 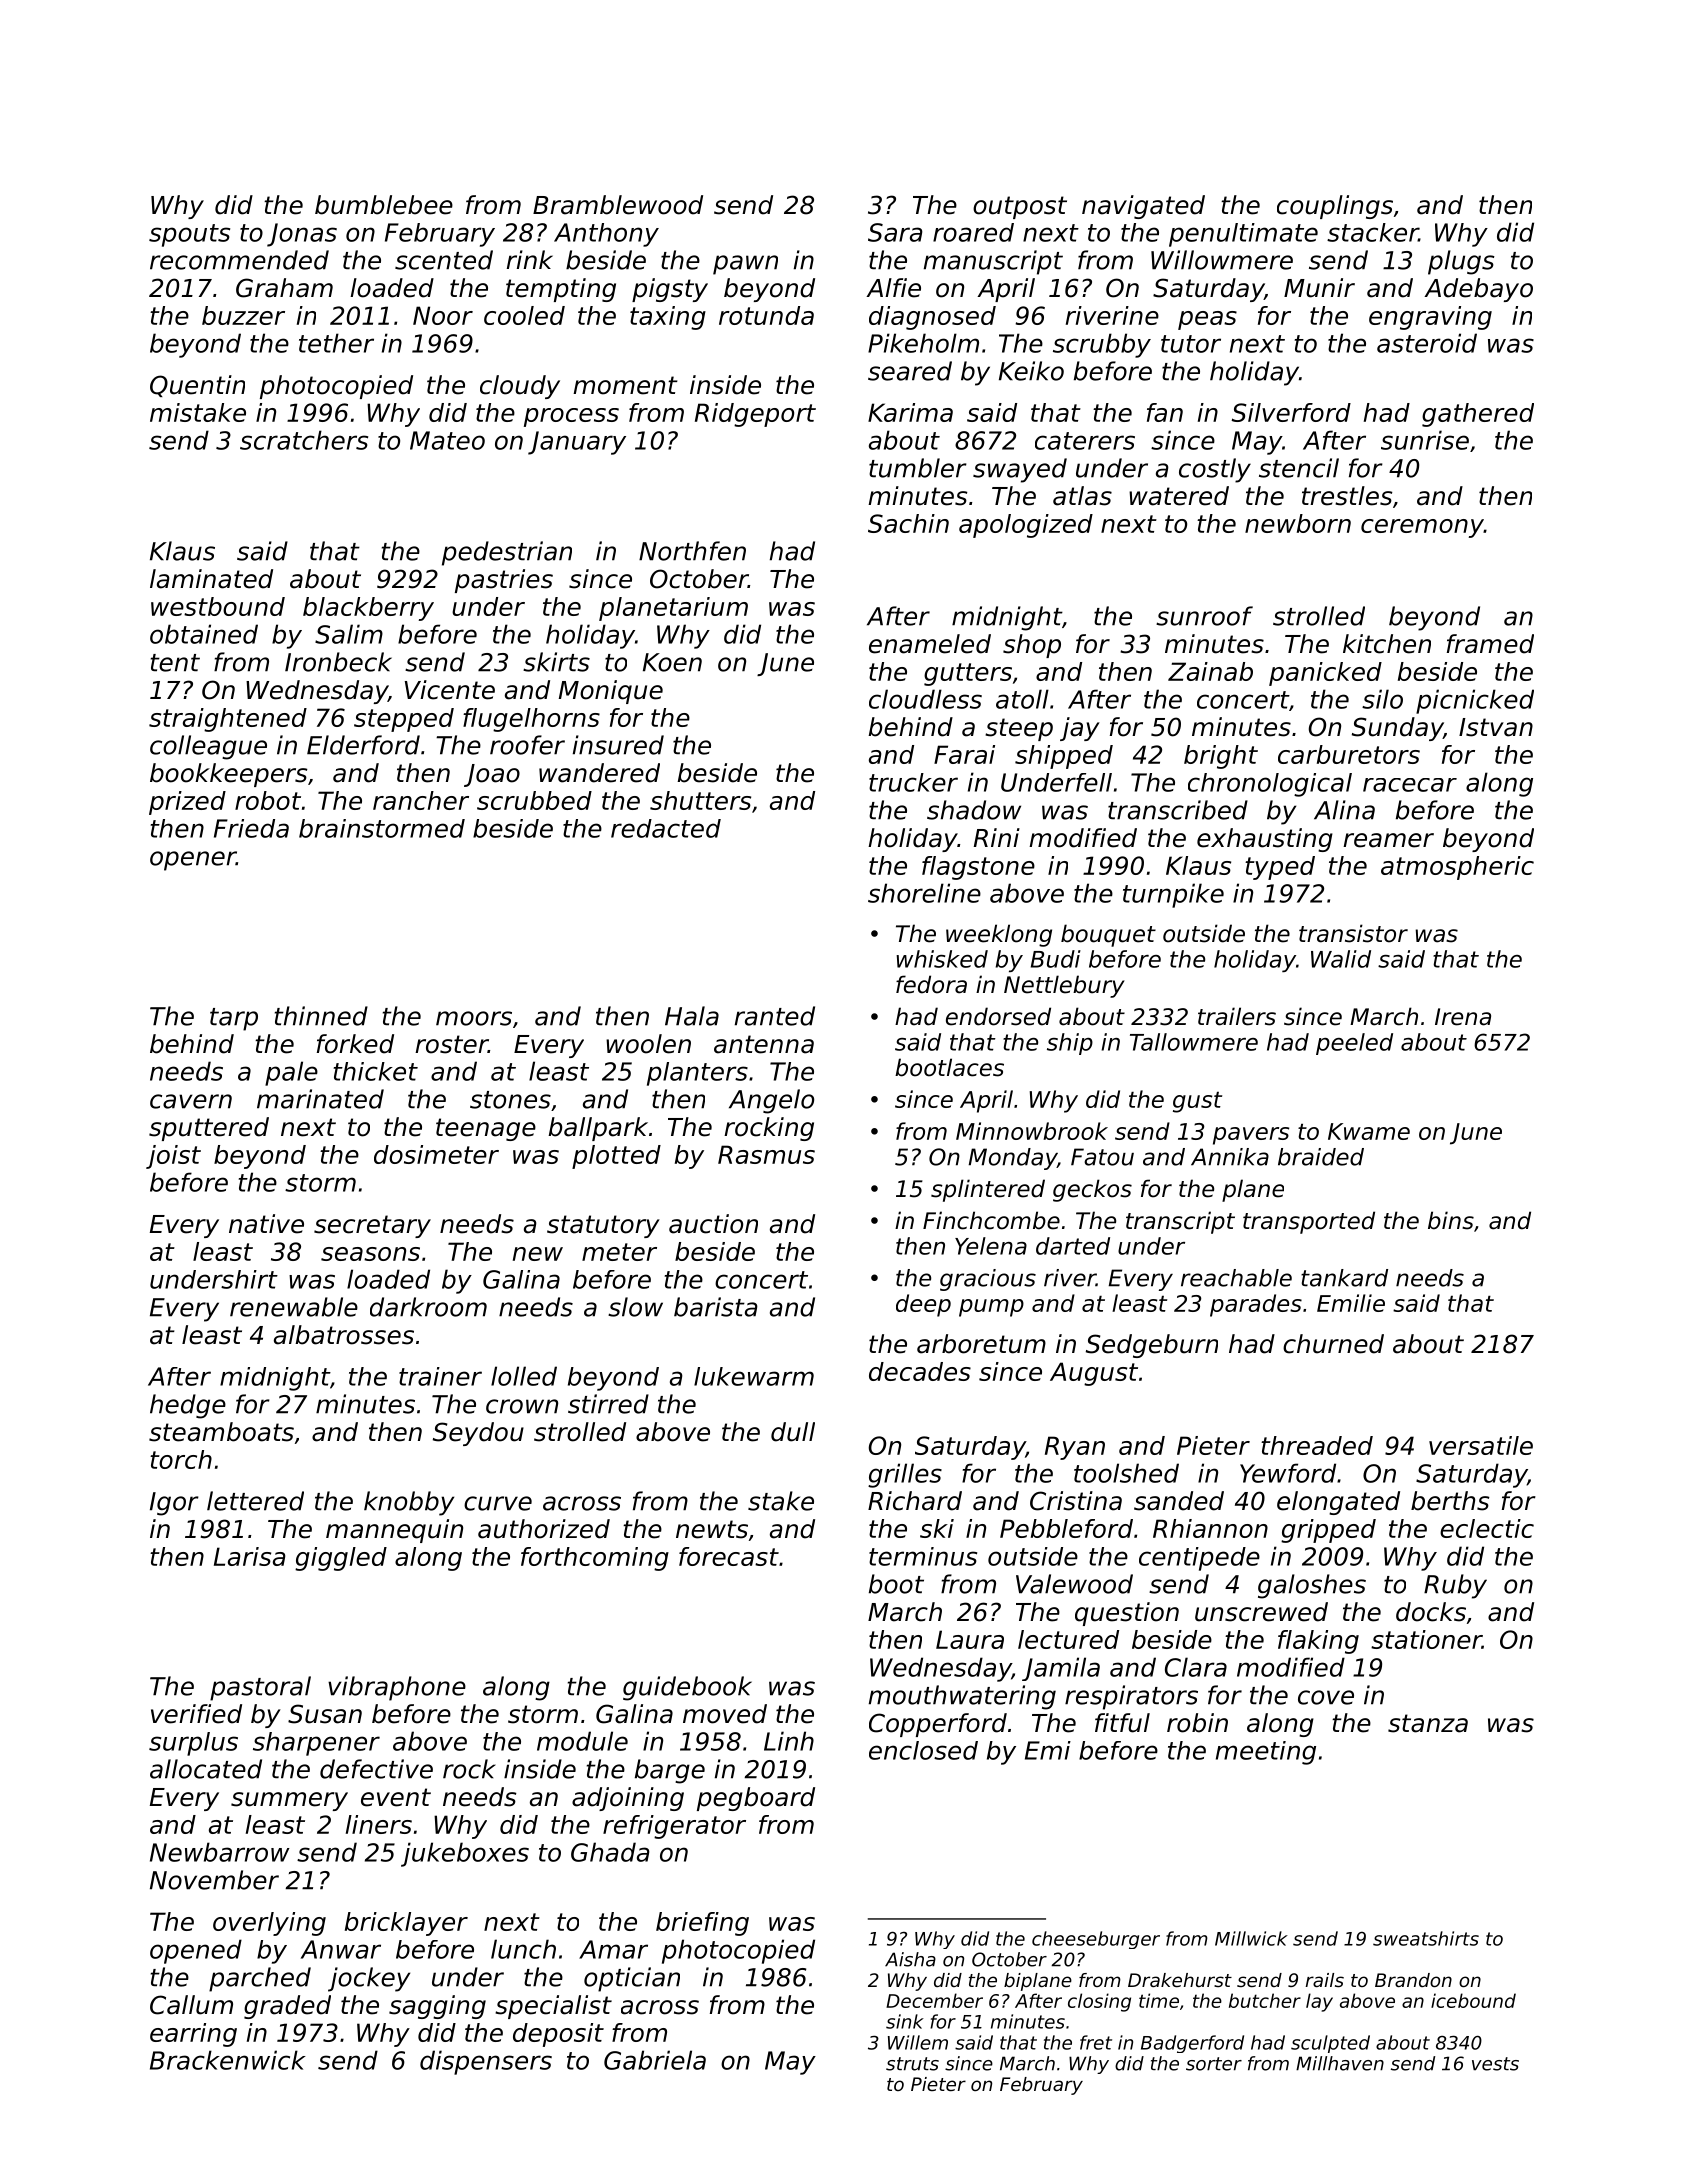 I want to click on bumblebee, so click(x=384, y=205).
